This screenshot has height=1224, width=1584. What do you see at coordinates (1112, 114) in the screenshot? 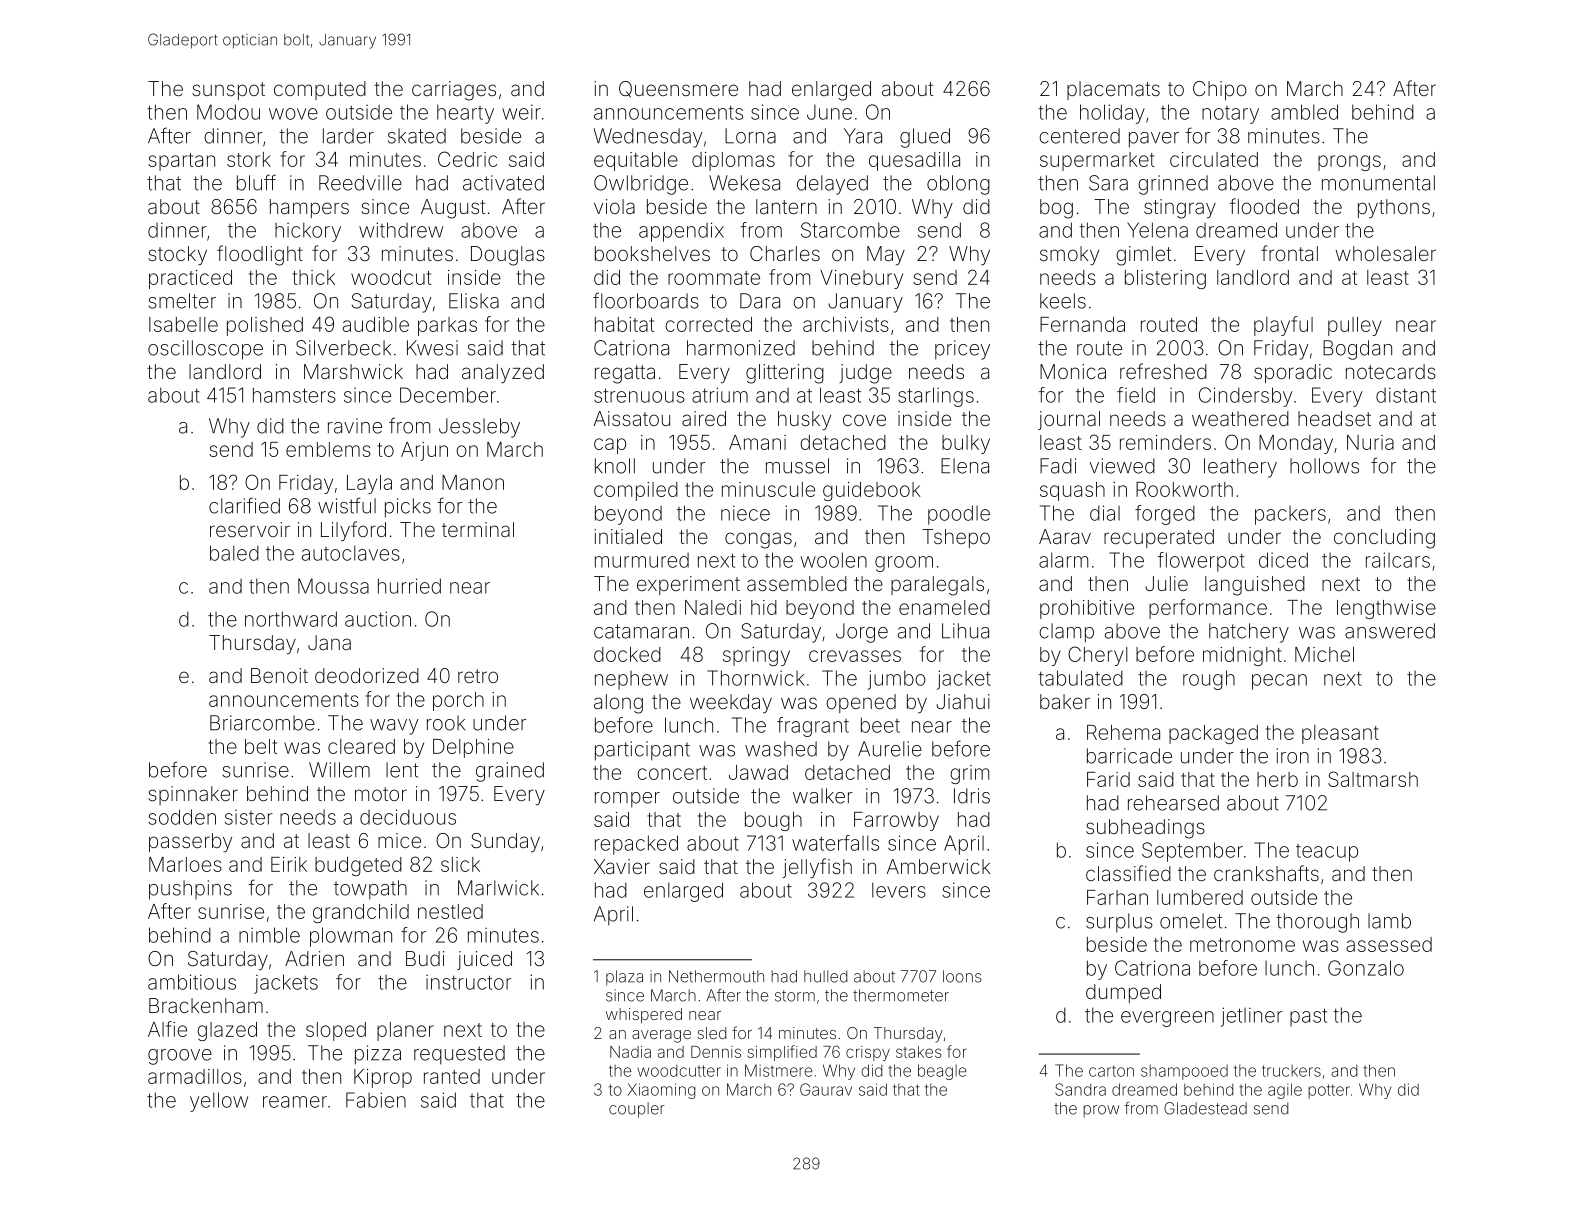
I see `holiday` at bounding box center [1112, 114].
